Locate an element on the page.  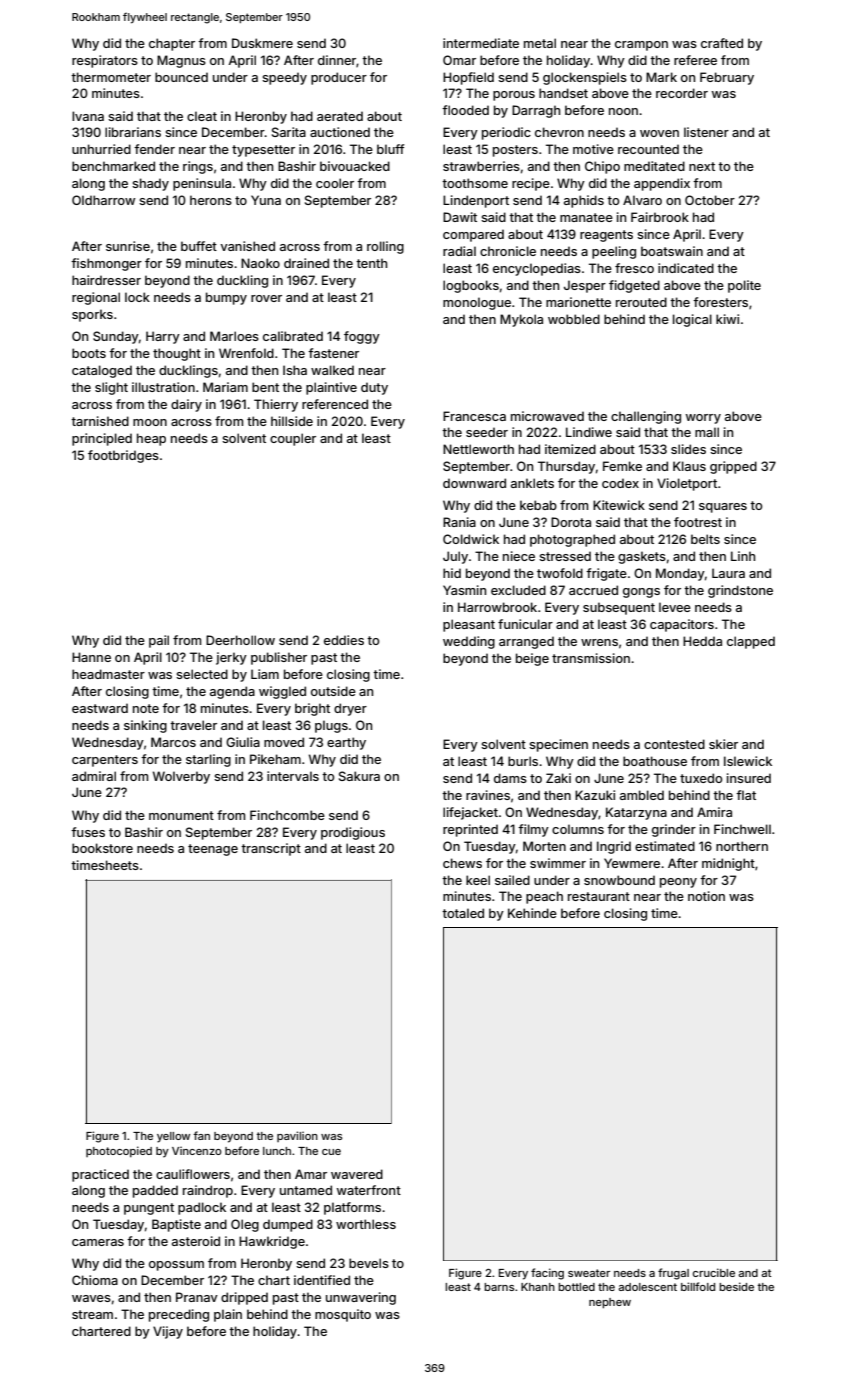
Oldharrow is located at coordinates (103, 200).
